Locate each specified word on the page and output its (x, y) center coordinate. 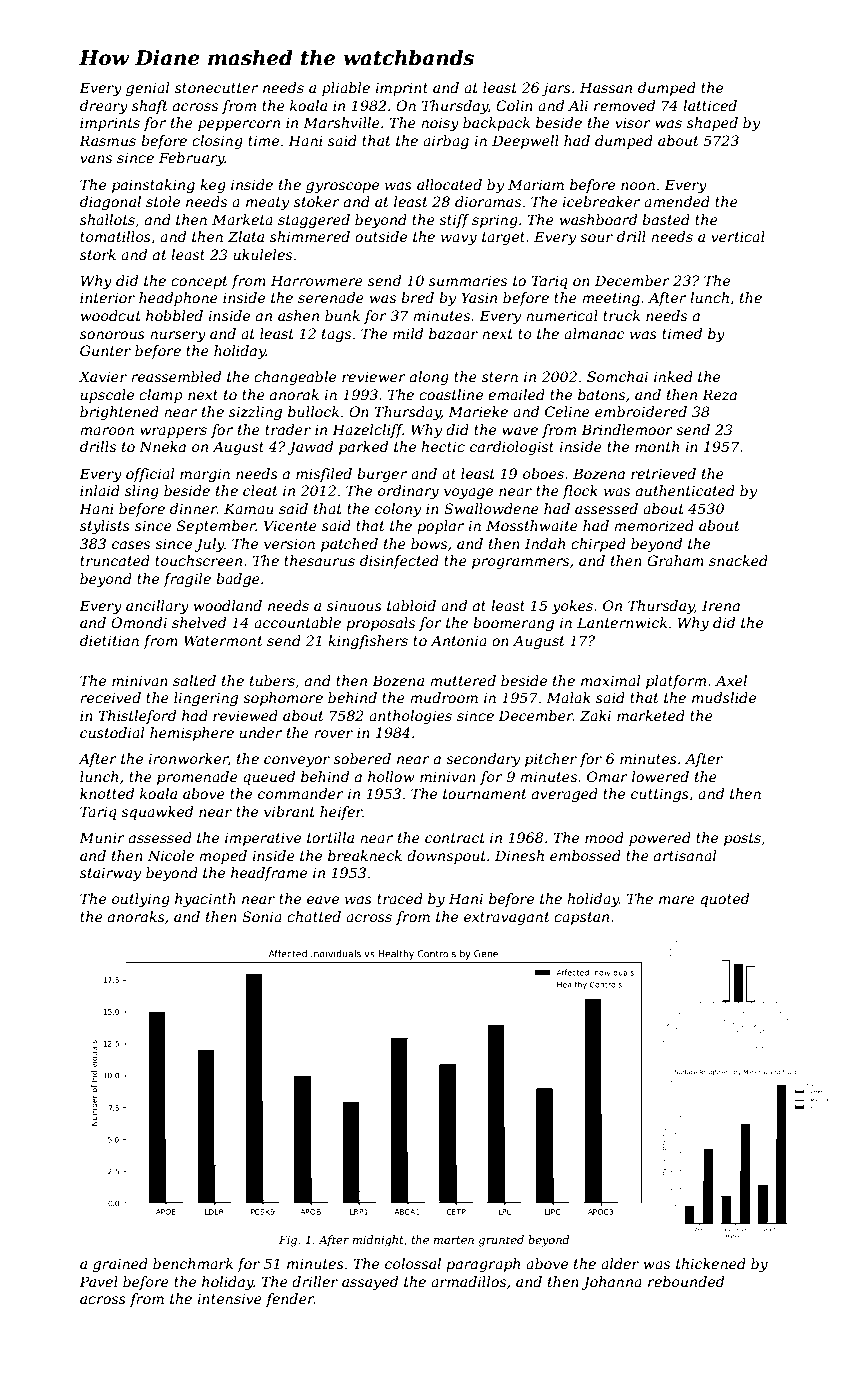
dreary (104, 107)
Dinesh (519, 855)
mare (677, 900)
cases (131, 545)
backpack (496, 124)
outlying (141, 900)
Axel (731, 680)
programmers (520, 563)
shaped (712, 124)
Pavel (98, 1281)
